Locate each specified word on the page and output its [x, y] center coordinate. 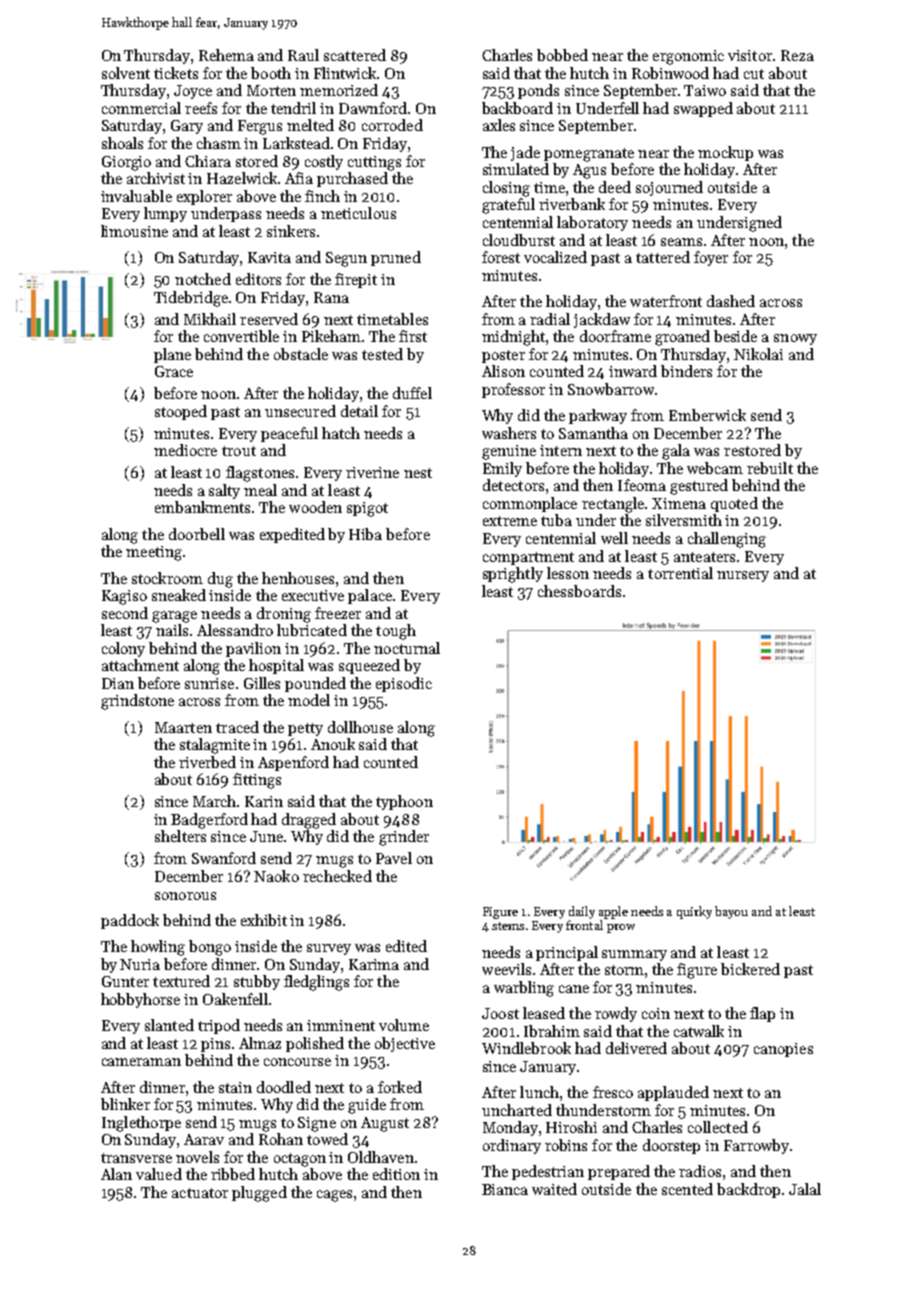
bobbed [562, 55]
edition [396, 1174]
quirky [694, 912]
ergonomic [688, 57]
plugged [259, 1194]
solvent [126, 73]
